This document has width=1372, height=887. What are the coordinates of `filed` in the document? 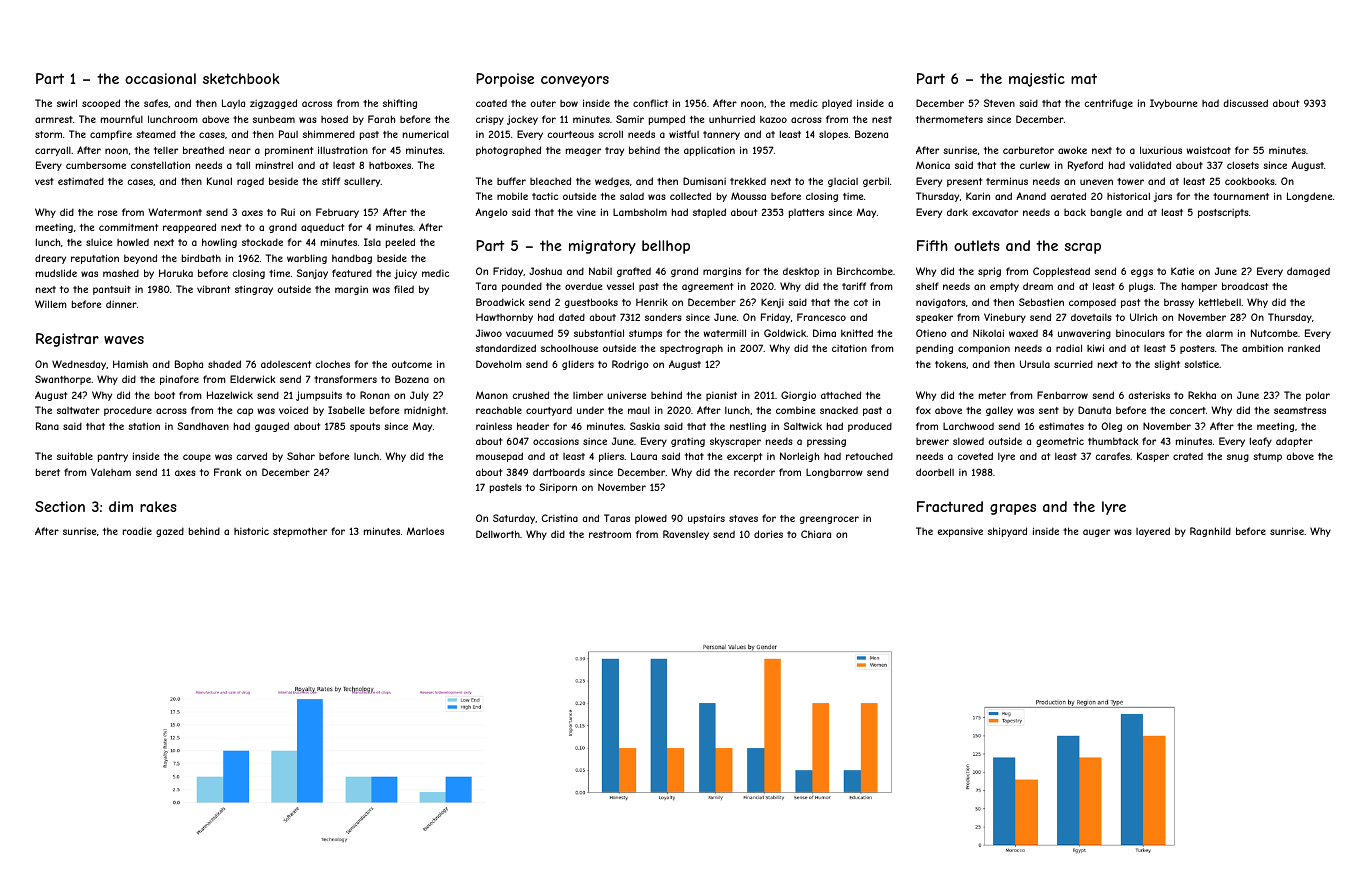 It's located at (404, 289).
